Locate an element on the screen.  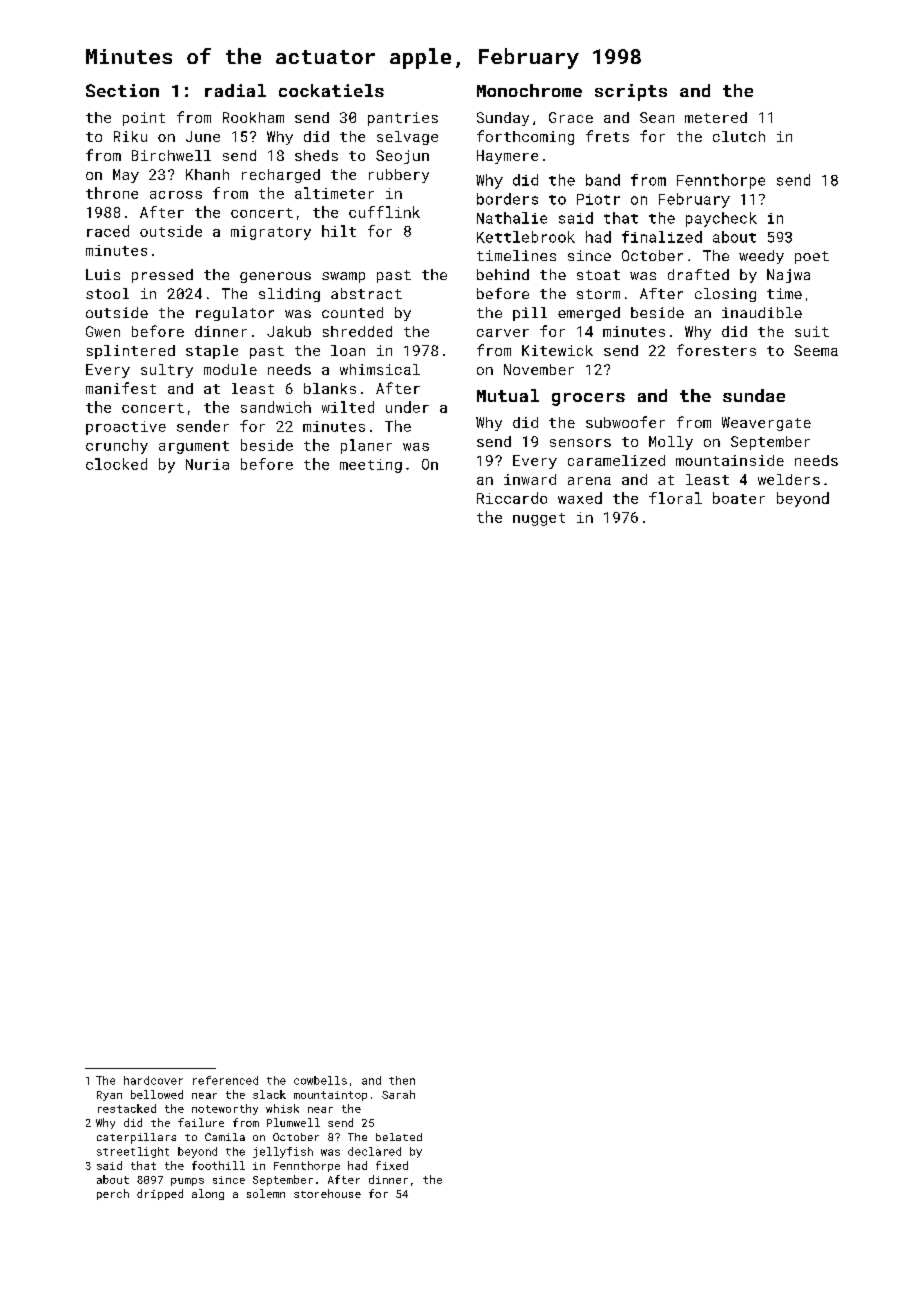
then is located at coordinates (402, 1080).
